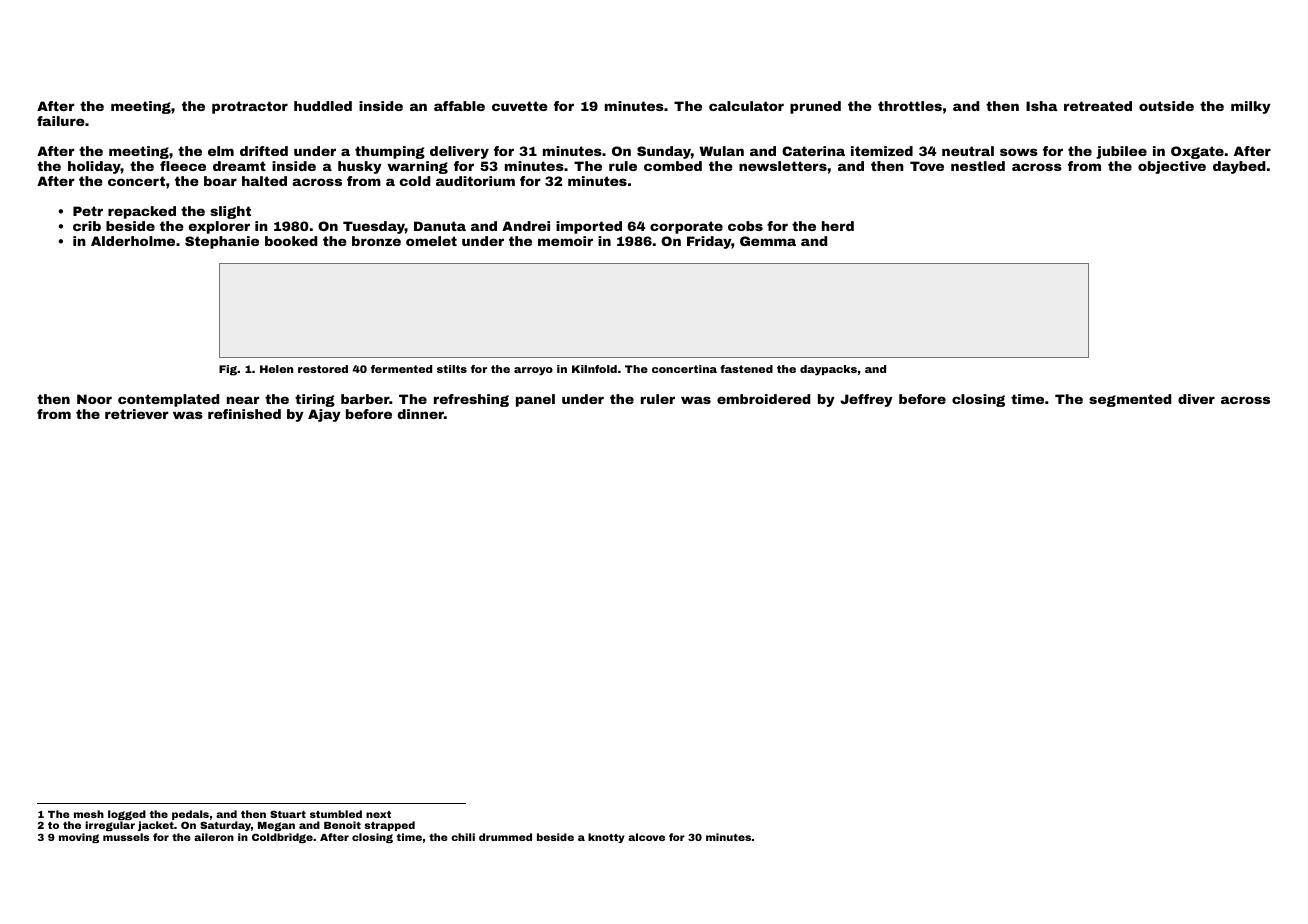 This document has width=1308, height=924. I want to click on diver, so click(1196, 399).
